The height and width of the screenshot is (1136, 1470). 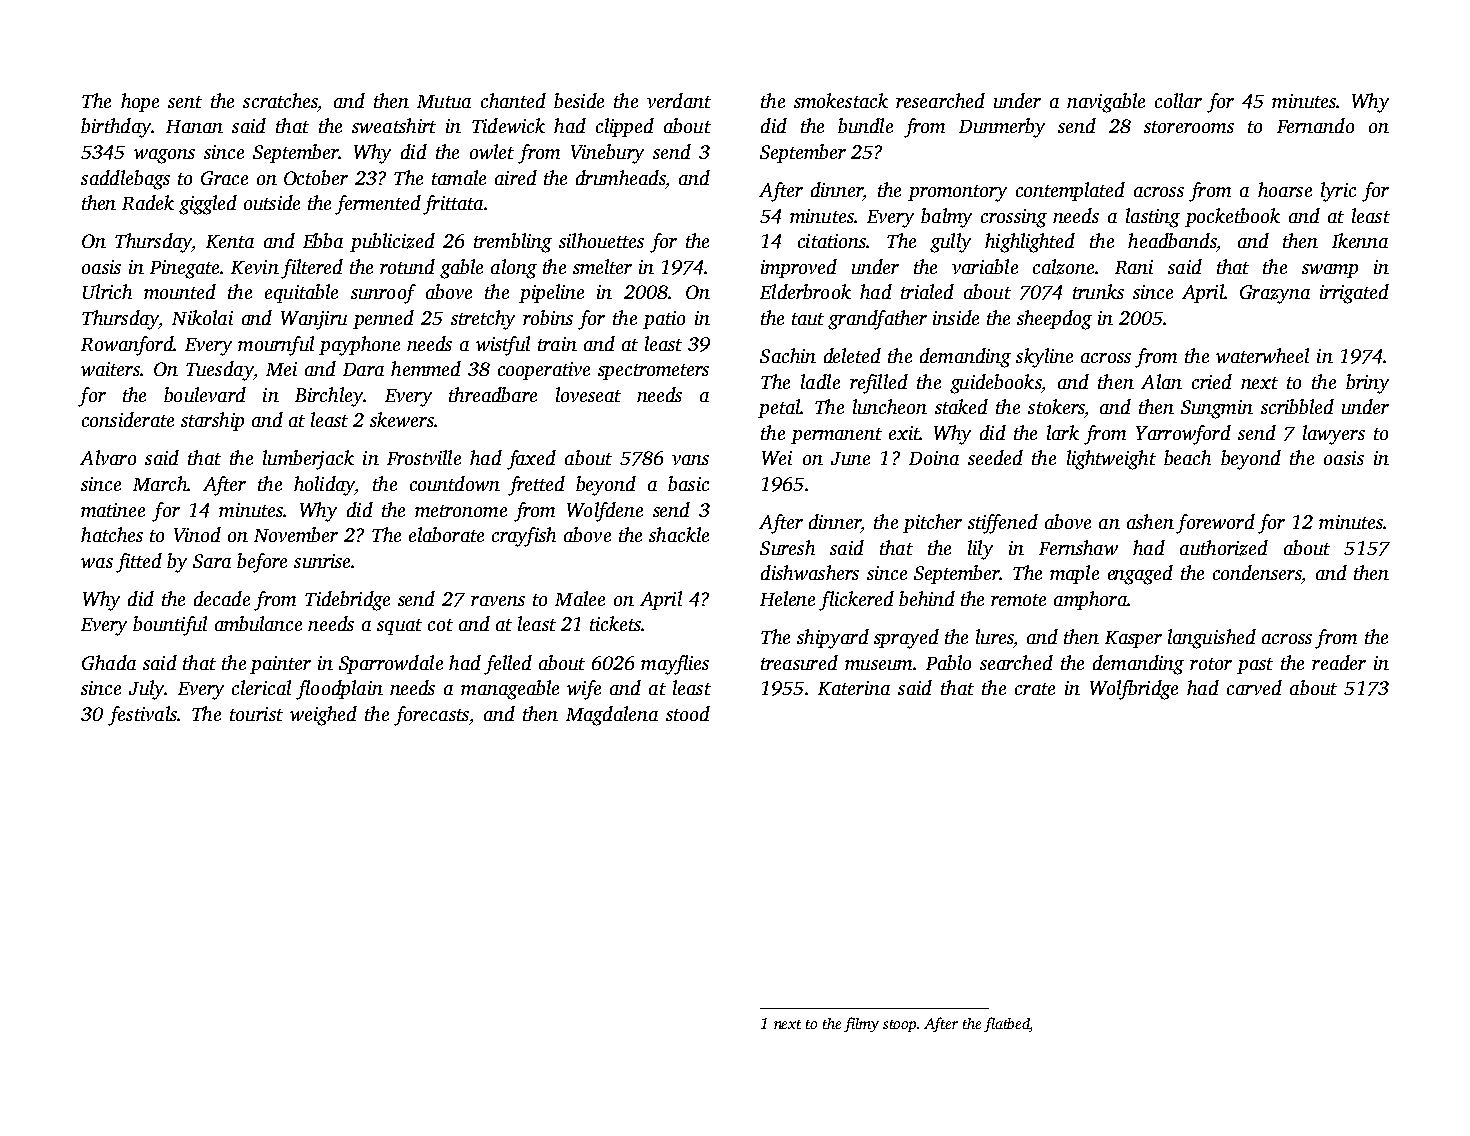 What do you see at coordinates (841, 100) in the screenshot?
I see `smokestack` at bounding box center [841, 100].
